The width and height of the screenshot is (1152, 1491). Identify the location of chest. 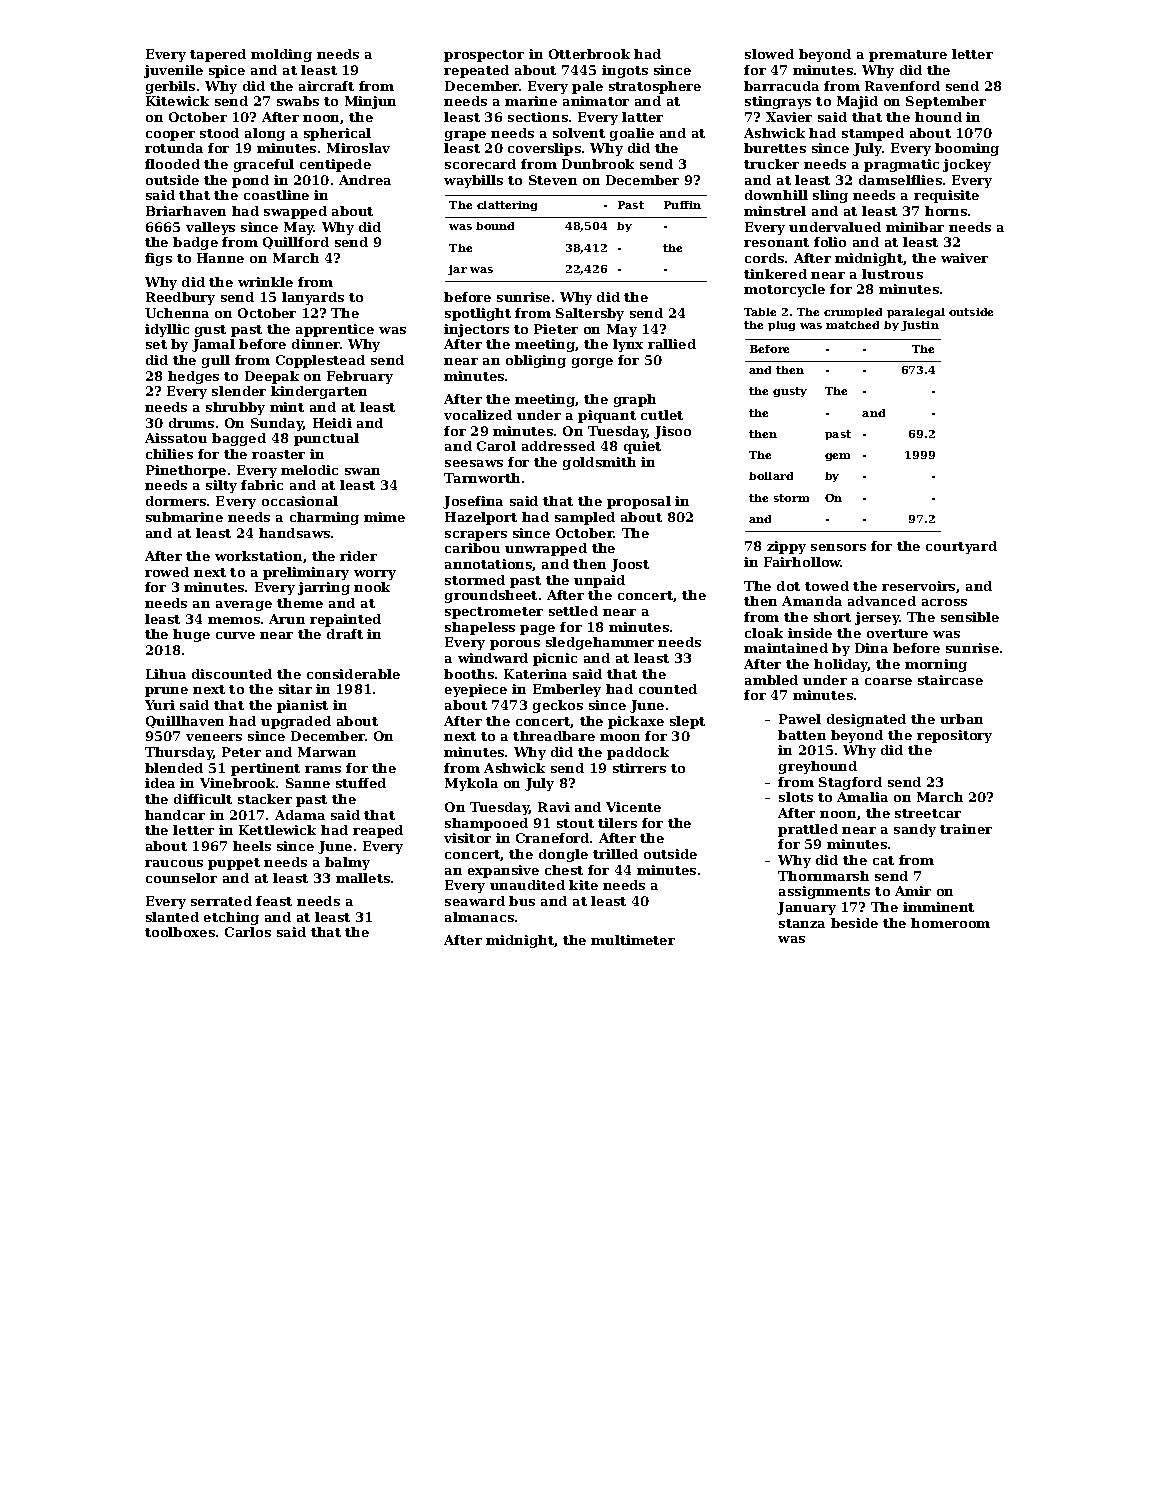
(564, 870).
